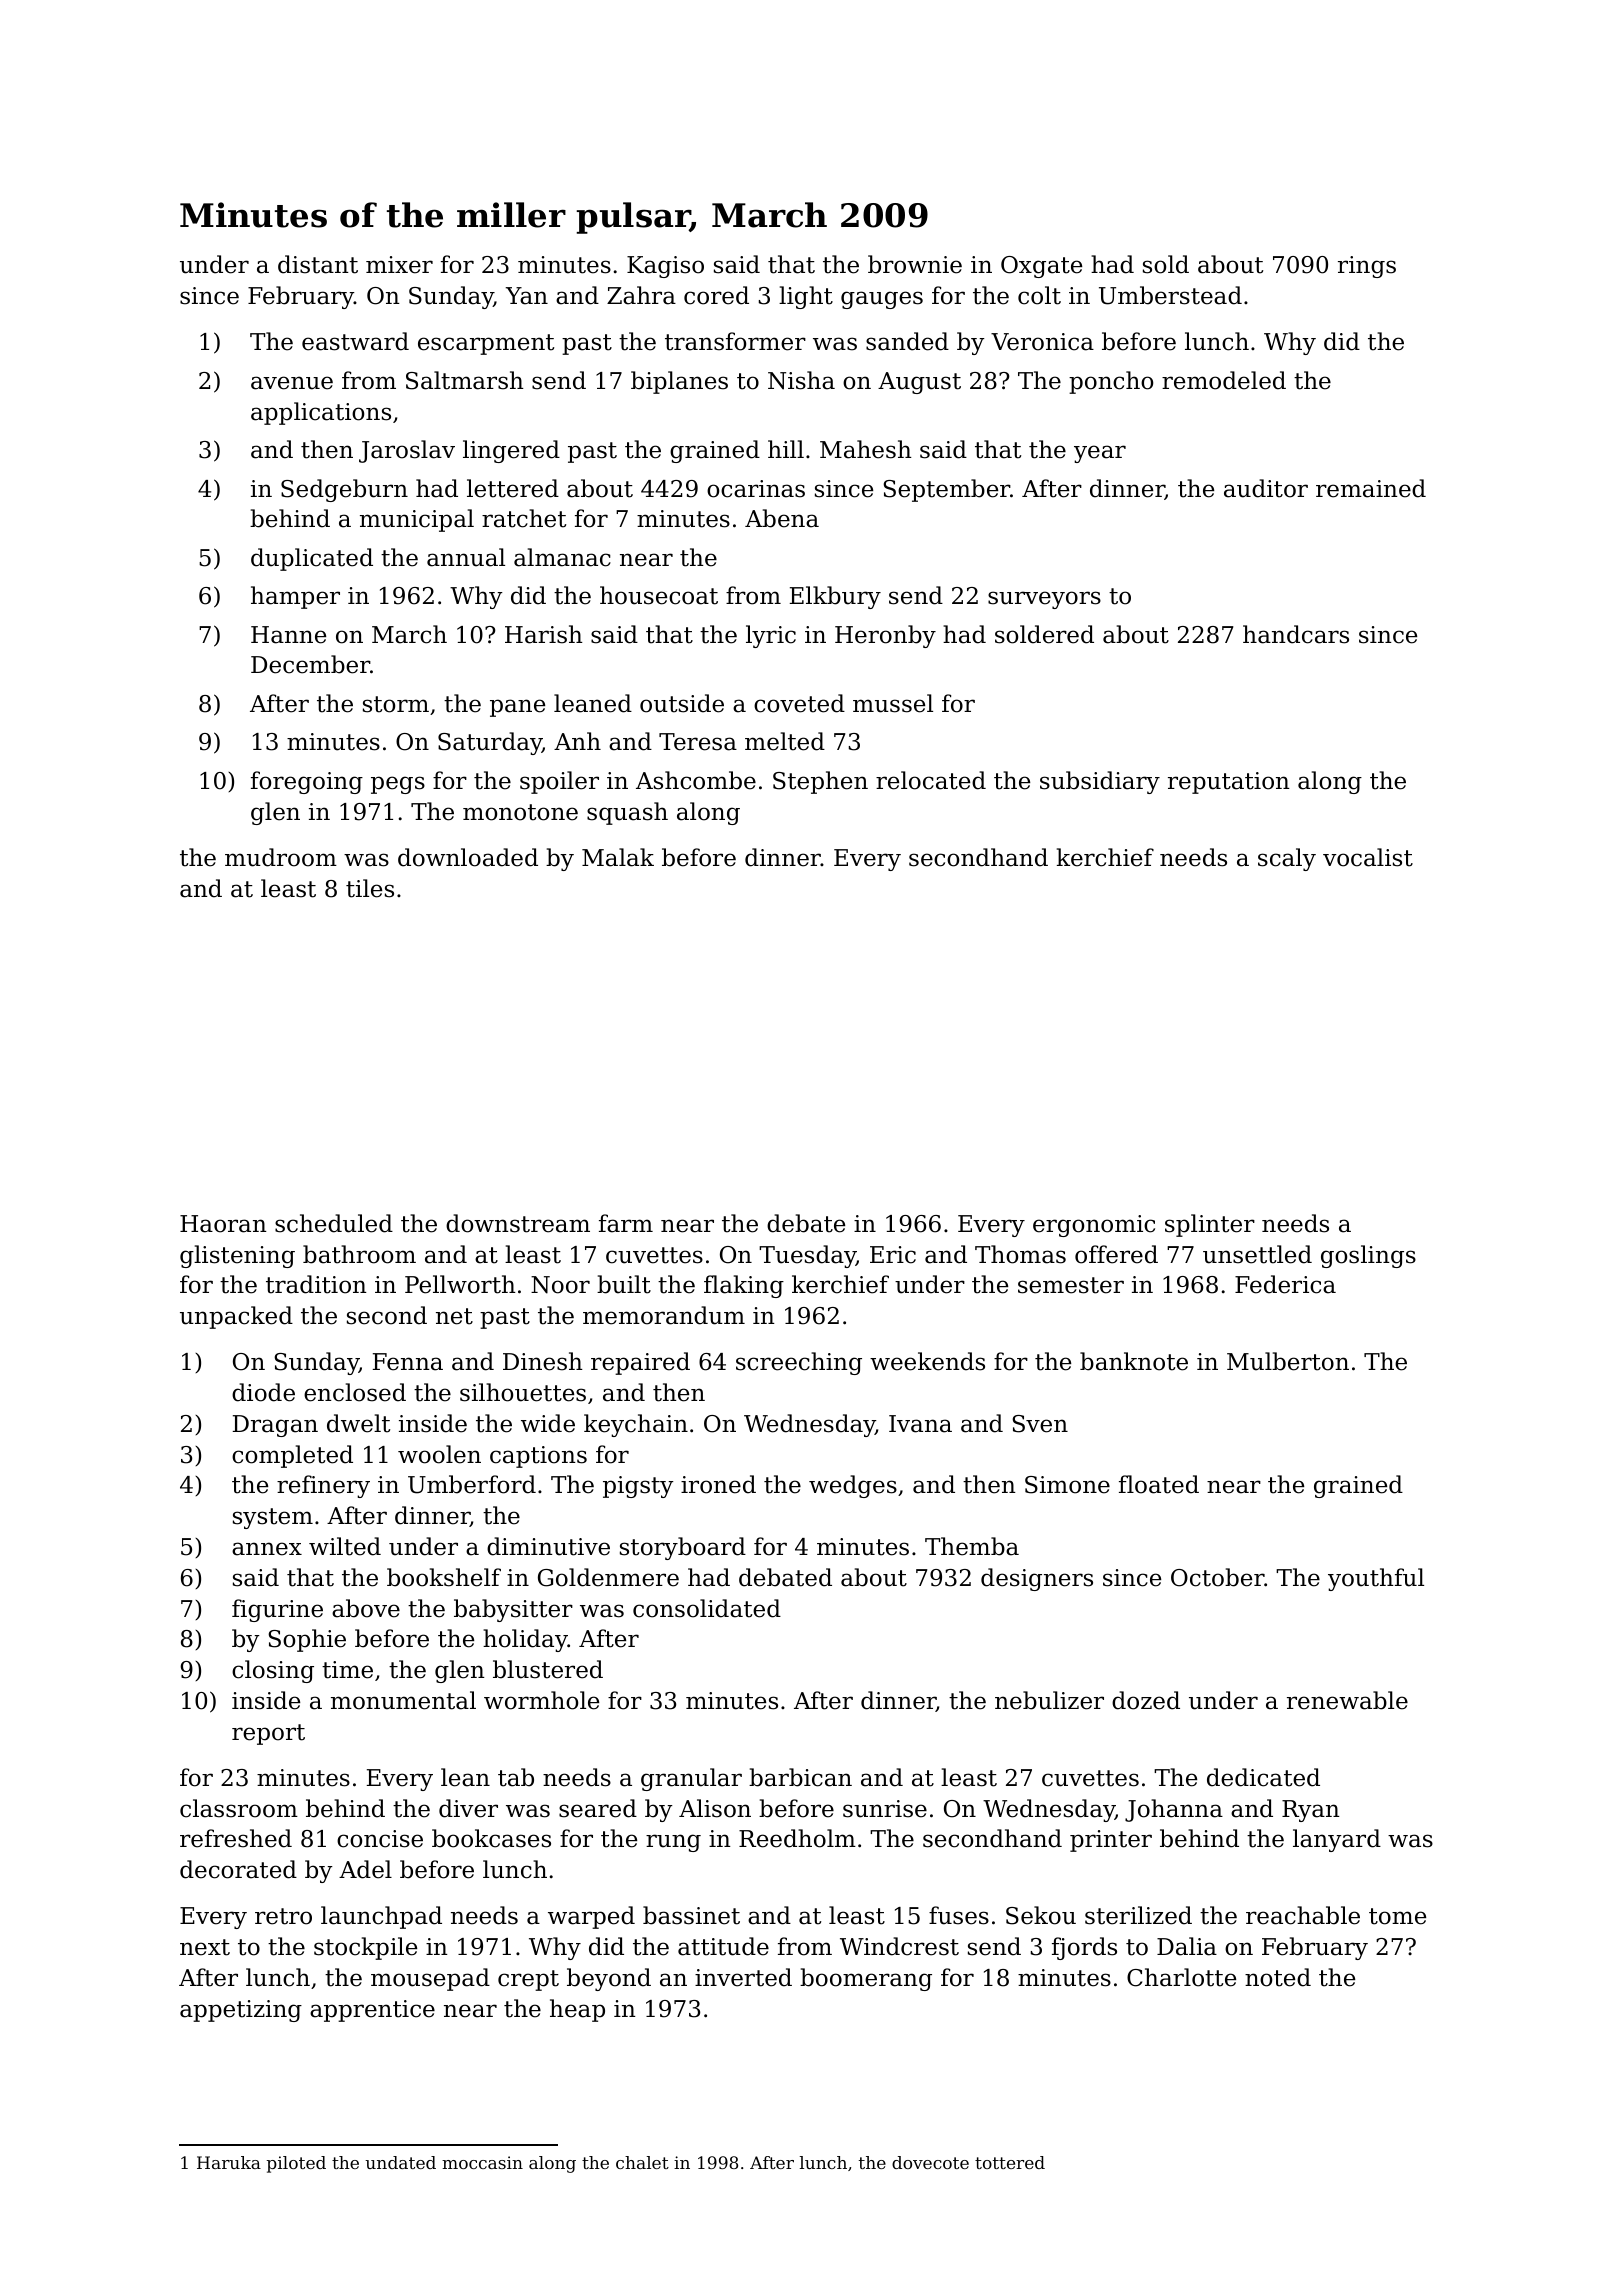 This screenshot has height=2292, width=1620. What do you see at coordinates (1278, 1977) in the screenshot?
I see `noted` at bounding box center [1278, 1977].
